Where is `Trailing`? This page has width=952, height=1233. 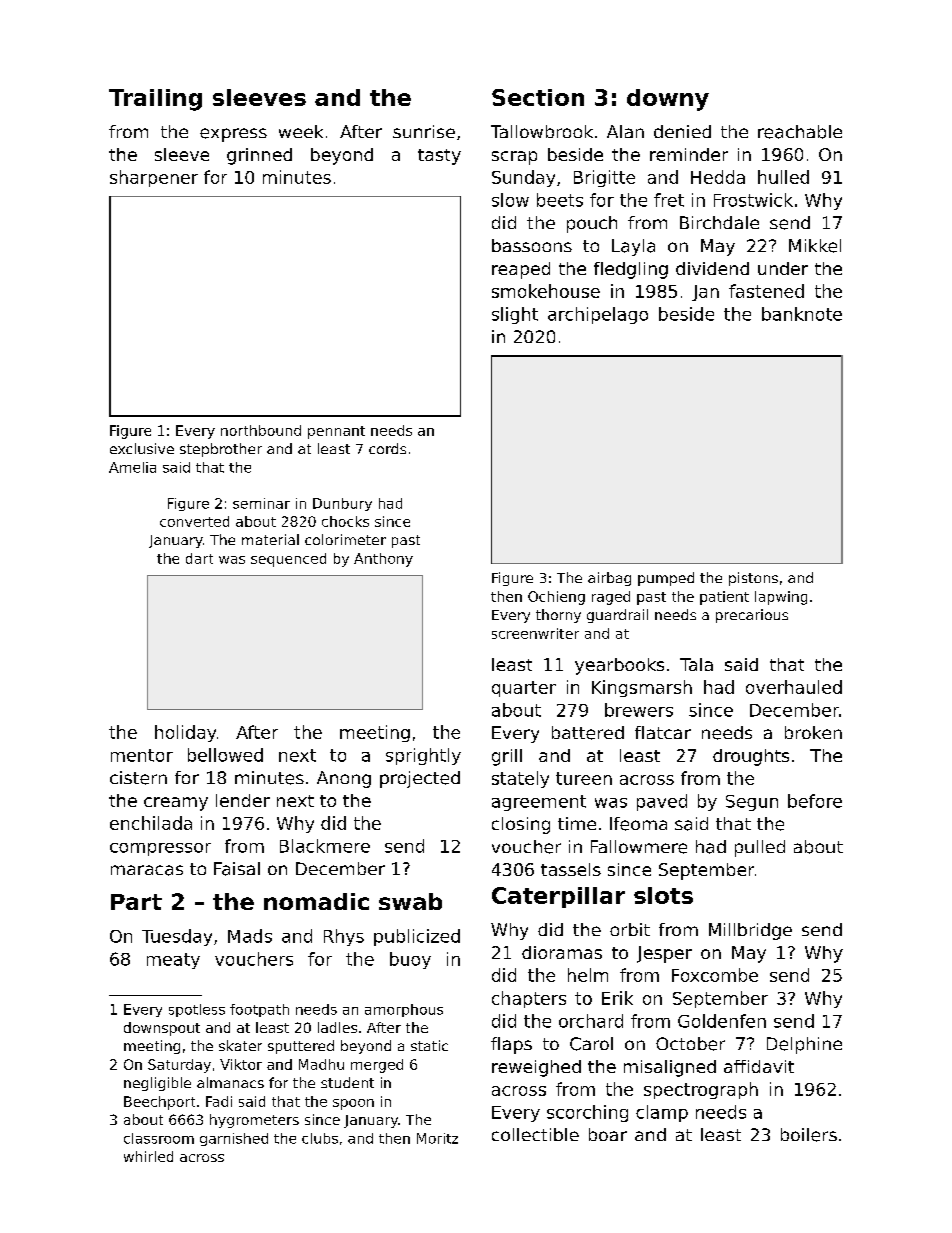
Trailing is located at coordinates (155, 100).
